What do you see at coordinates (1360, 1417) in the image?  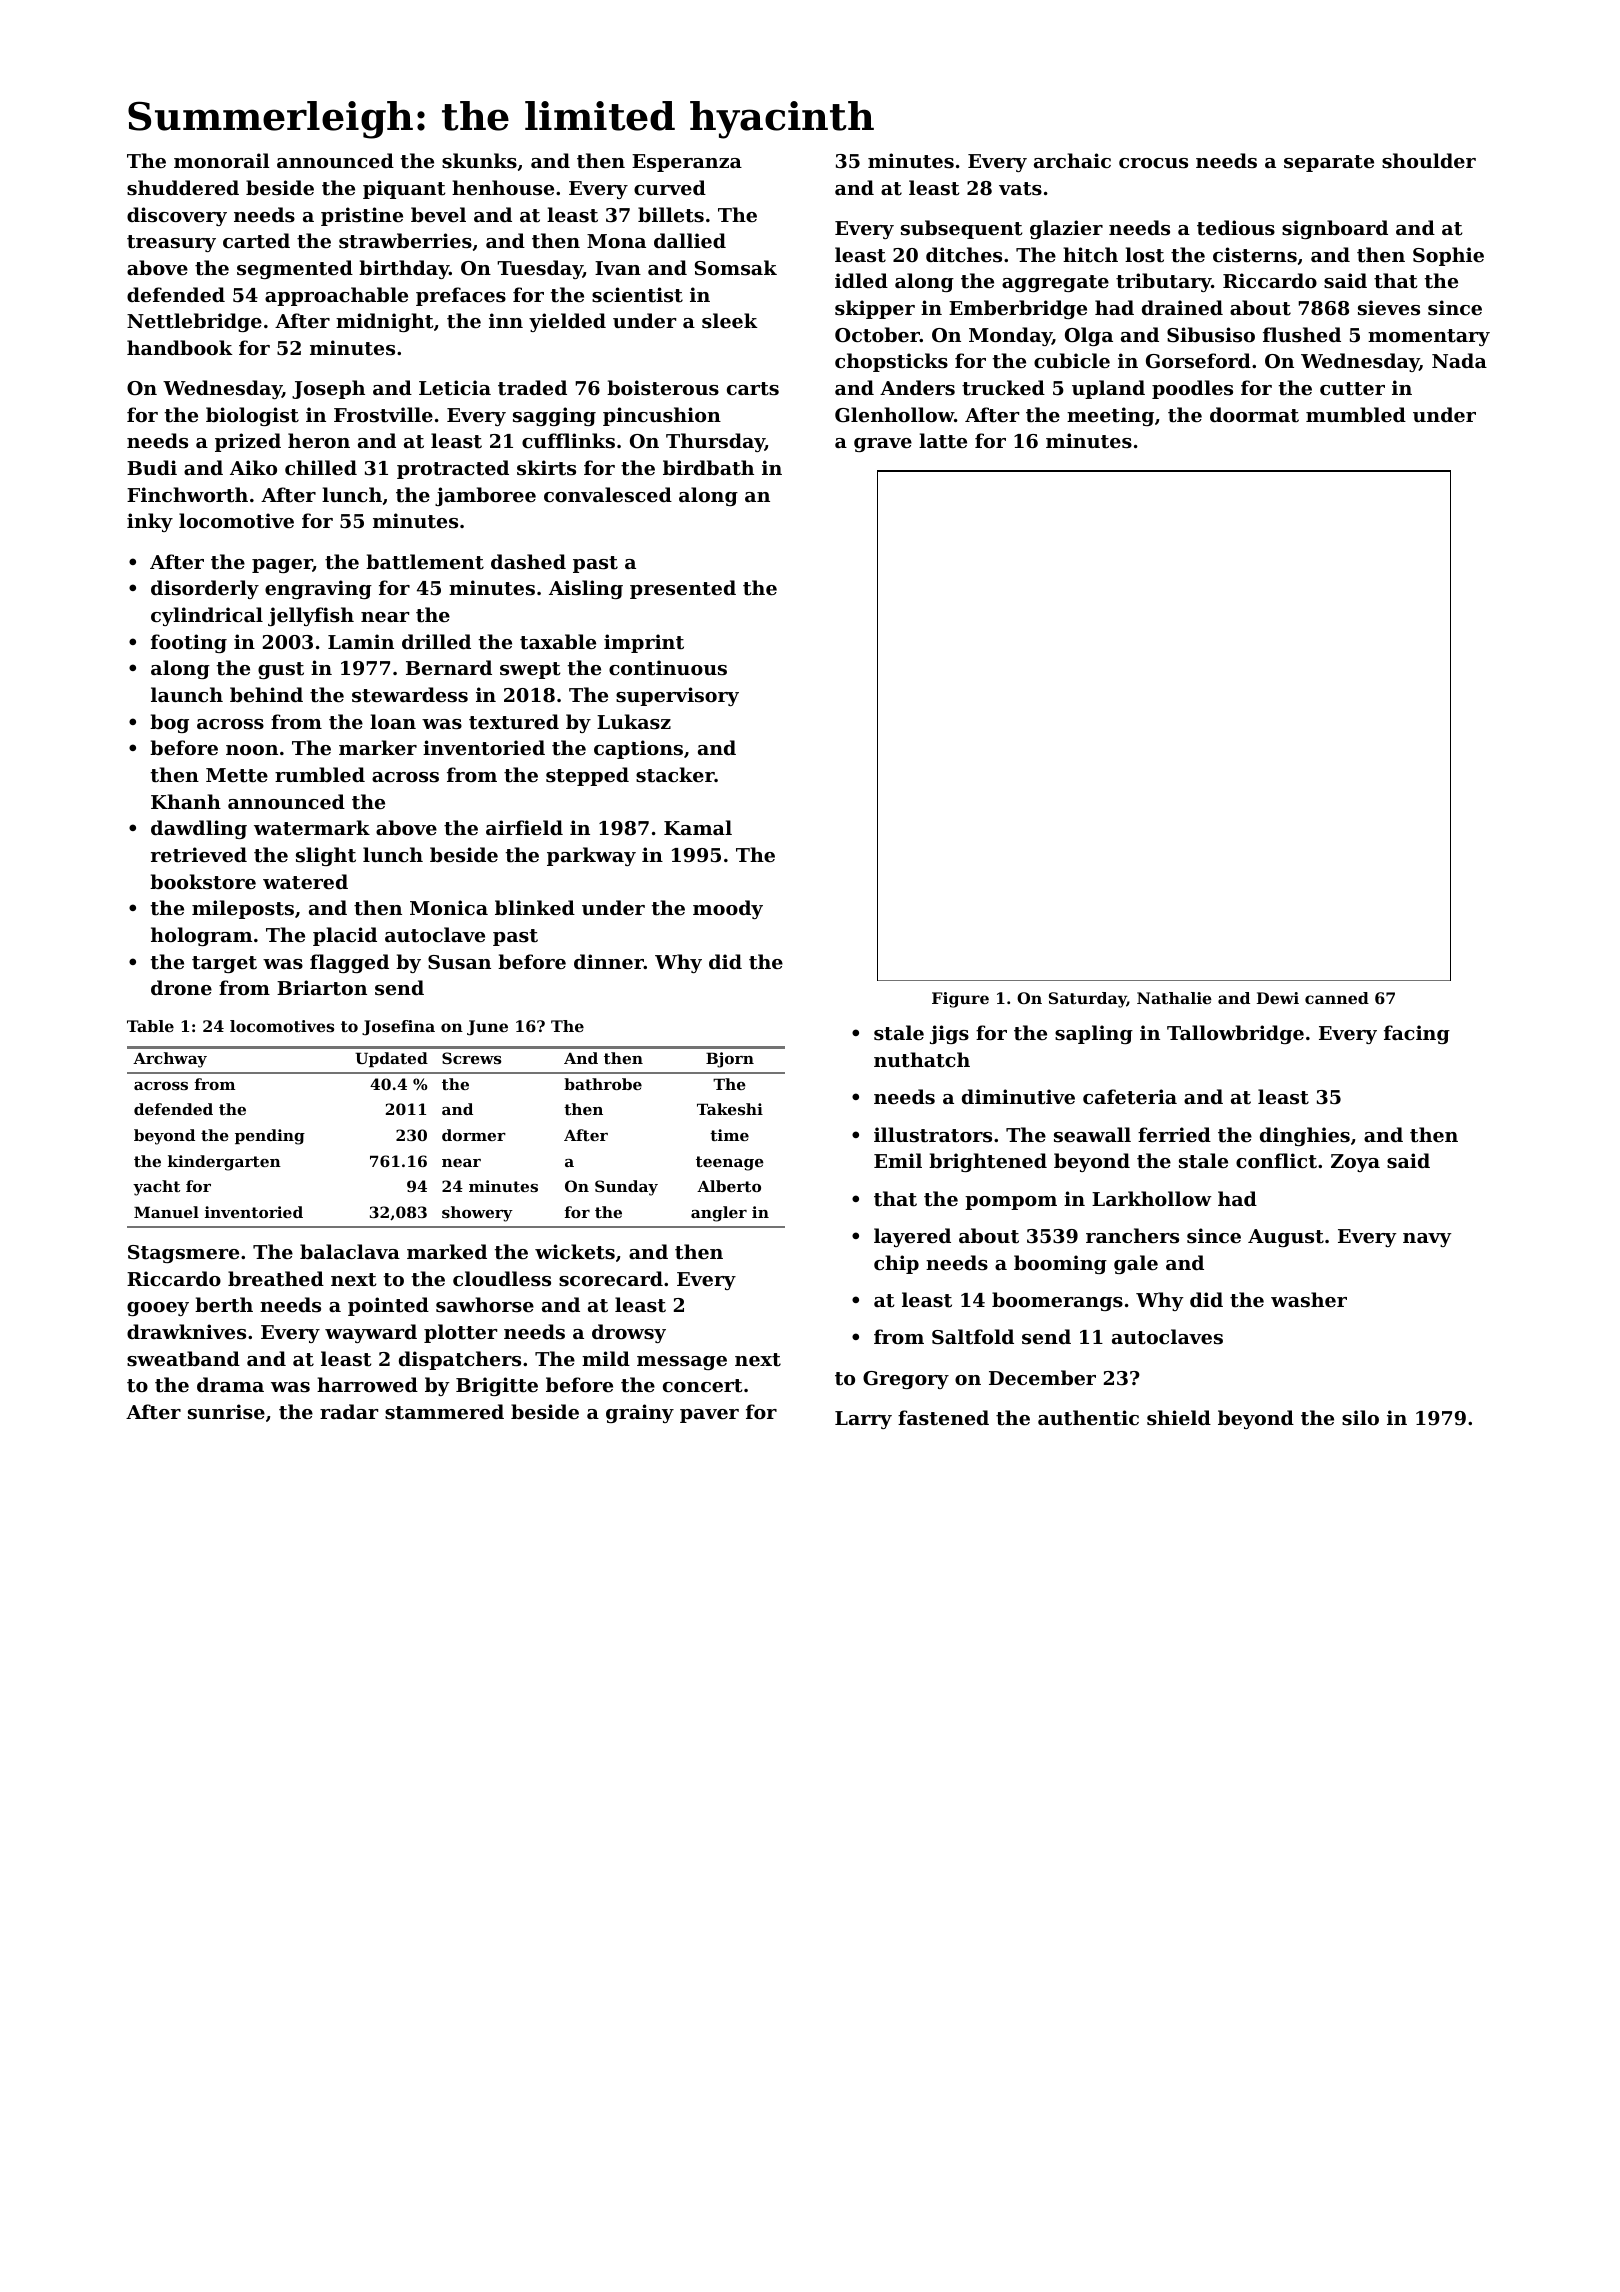 I see `silo` at bounding box center [1360, 1417].
